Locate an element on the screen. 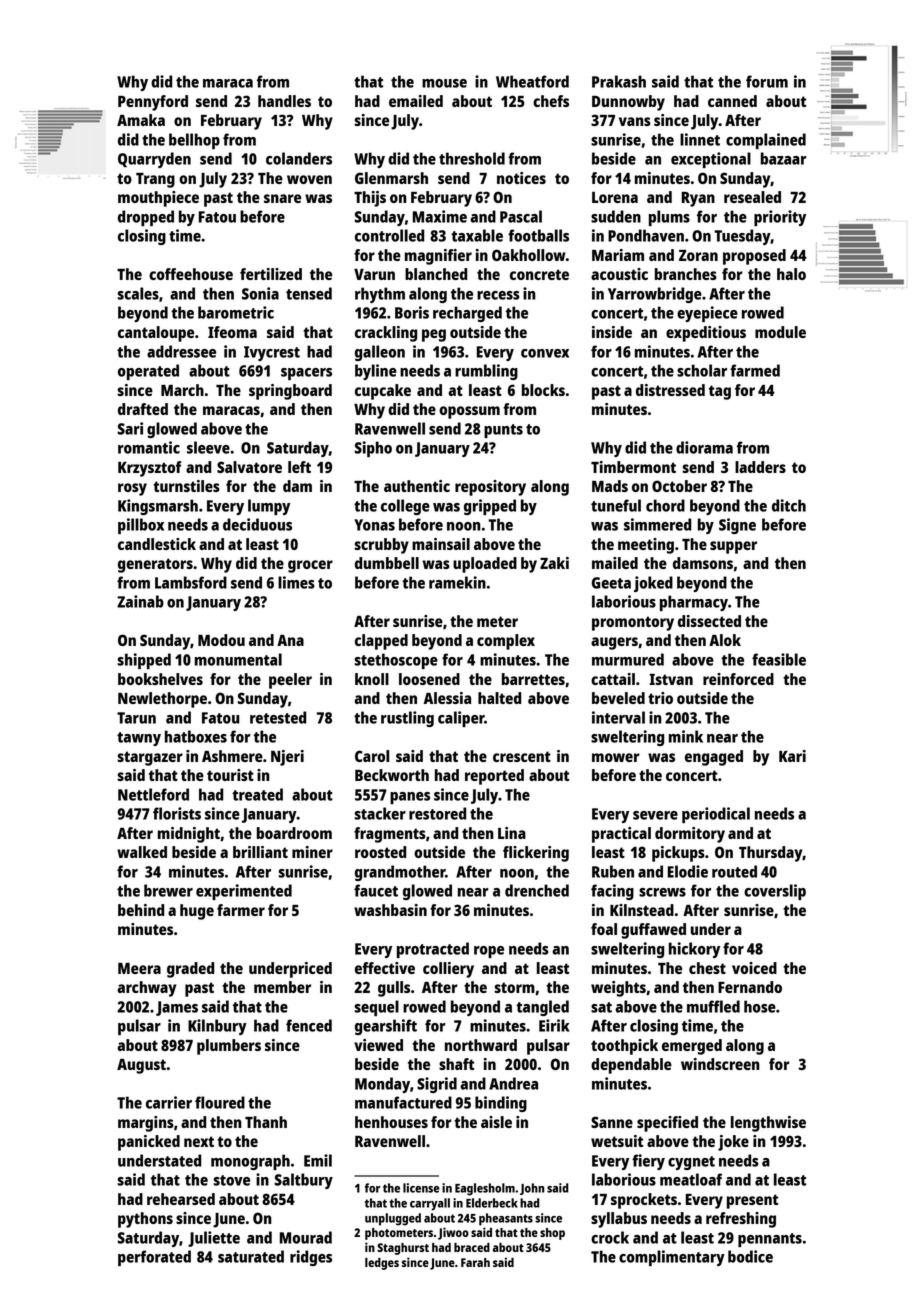 The width and height of the screenshot is (924, 1308). ridges is located at coordinates (311, 1258).
